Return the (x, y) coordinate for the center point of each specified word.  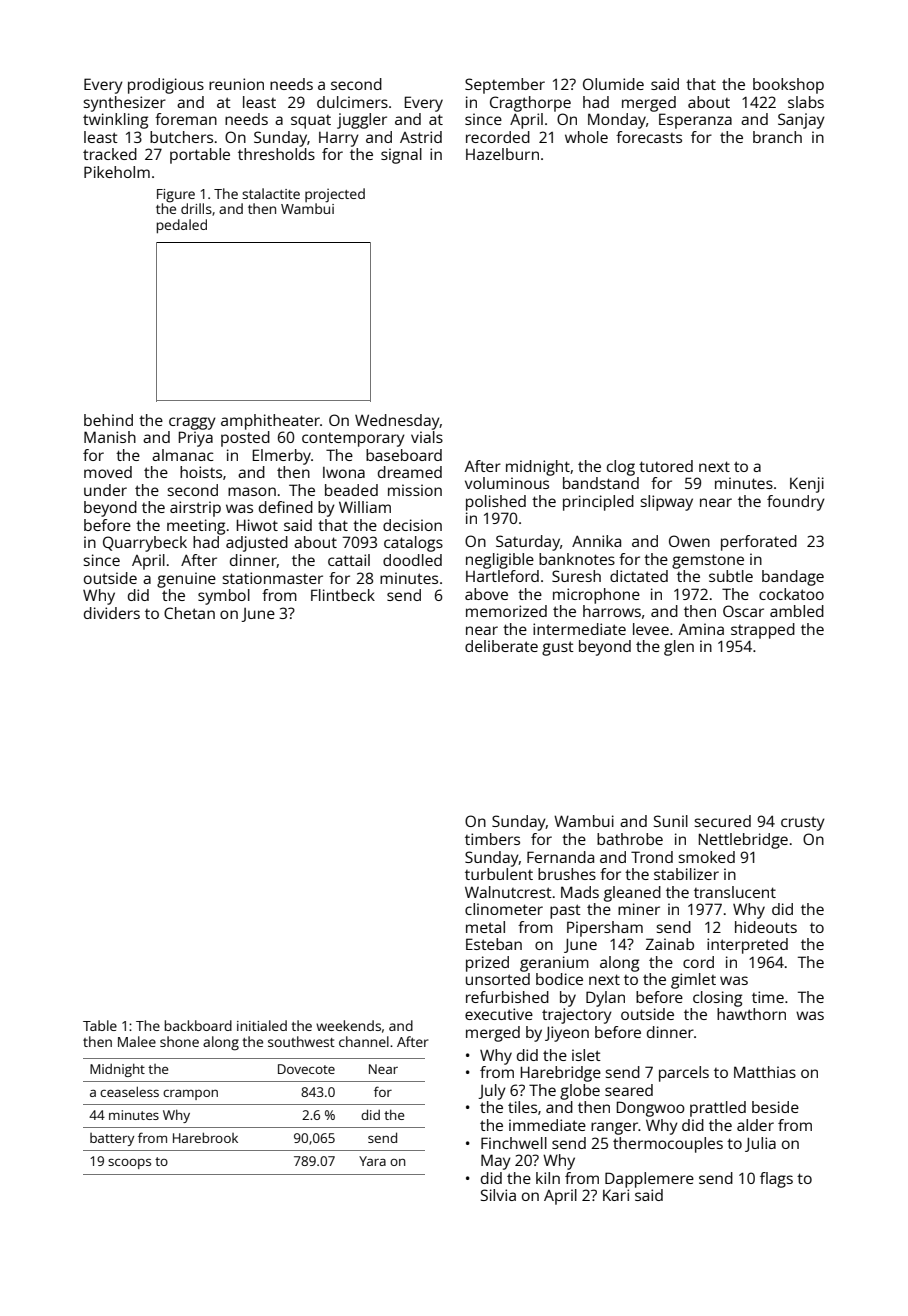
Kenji (807, 485)
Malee (137, 1041)
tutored (666, 466)
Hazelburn (502, 154)
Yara (372, 1161)
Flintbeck (343, 595)
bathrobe (630, 839)
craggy (192, 423)
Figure (176, 196)
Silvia (498, 1195)
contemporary (353, 440)
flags (776, 1180)
